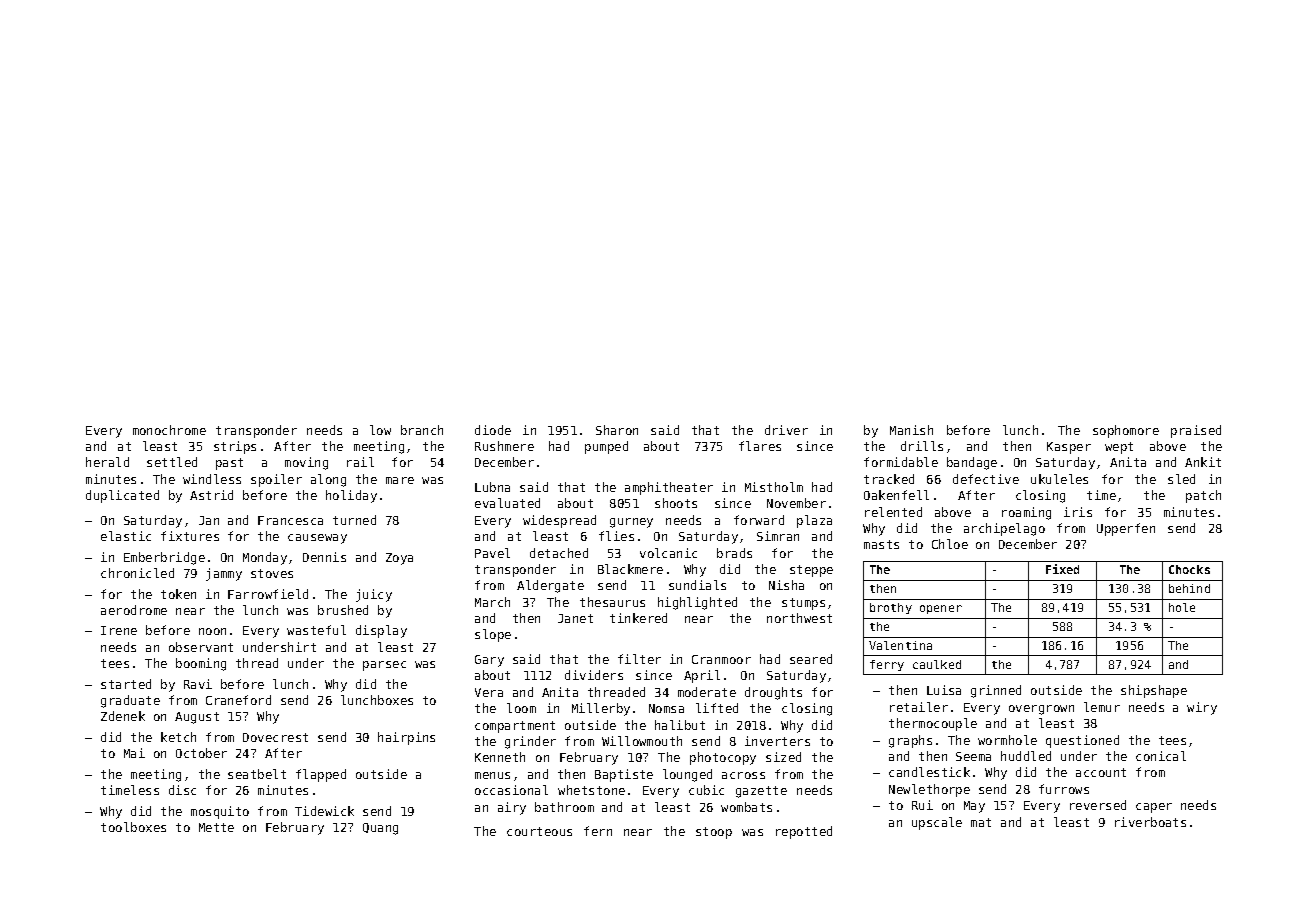 The image size is (1308, 924). Describe the element at coordinates (1196, 431) in the page. I see `praised` at that location.
